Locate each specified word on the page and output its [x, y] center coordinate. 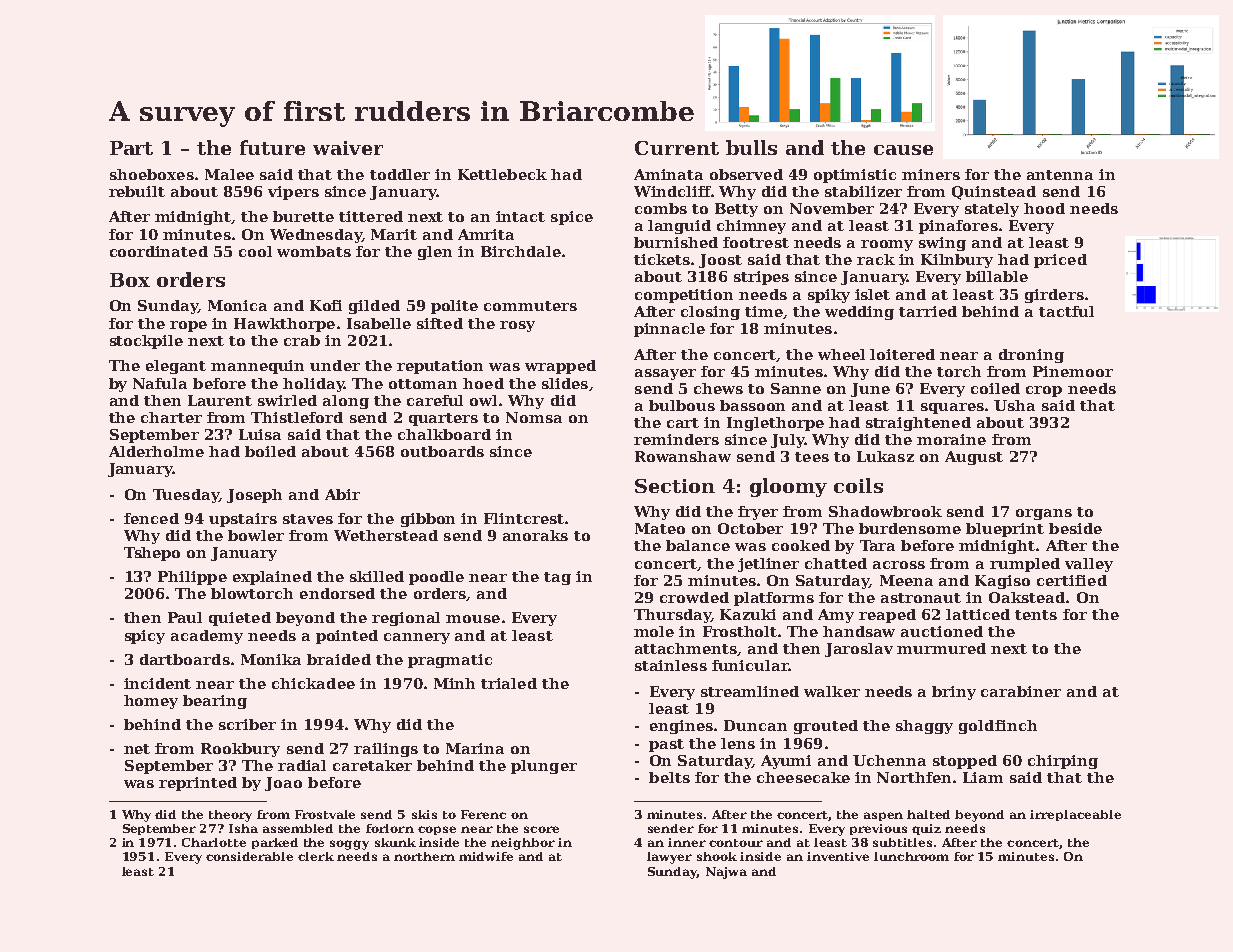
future [272, 147]
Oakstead [1027, 597]
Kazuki [748, 614]
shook [717, 856]
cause [903, 150]
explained [272, 578]
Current [677, 148]
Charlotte [214, 842]
